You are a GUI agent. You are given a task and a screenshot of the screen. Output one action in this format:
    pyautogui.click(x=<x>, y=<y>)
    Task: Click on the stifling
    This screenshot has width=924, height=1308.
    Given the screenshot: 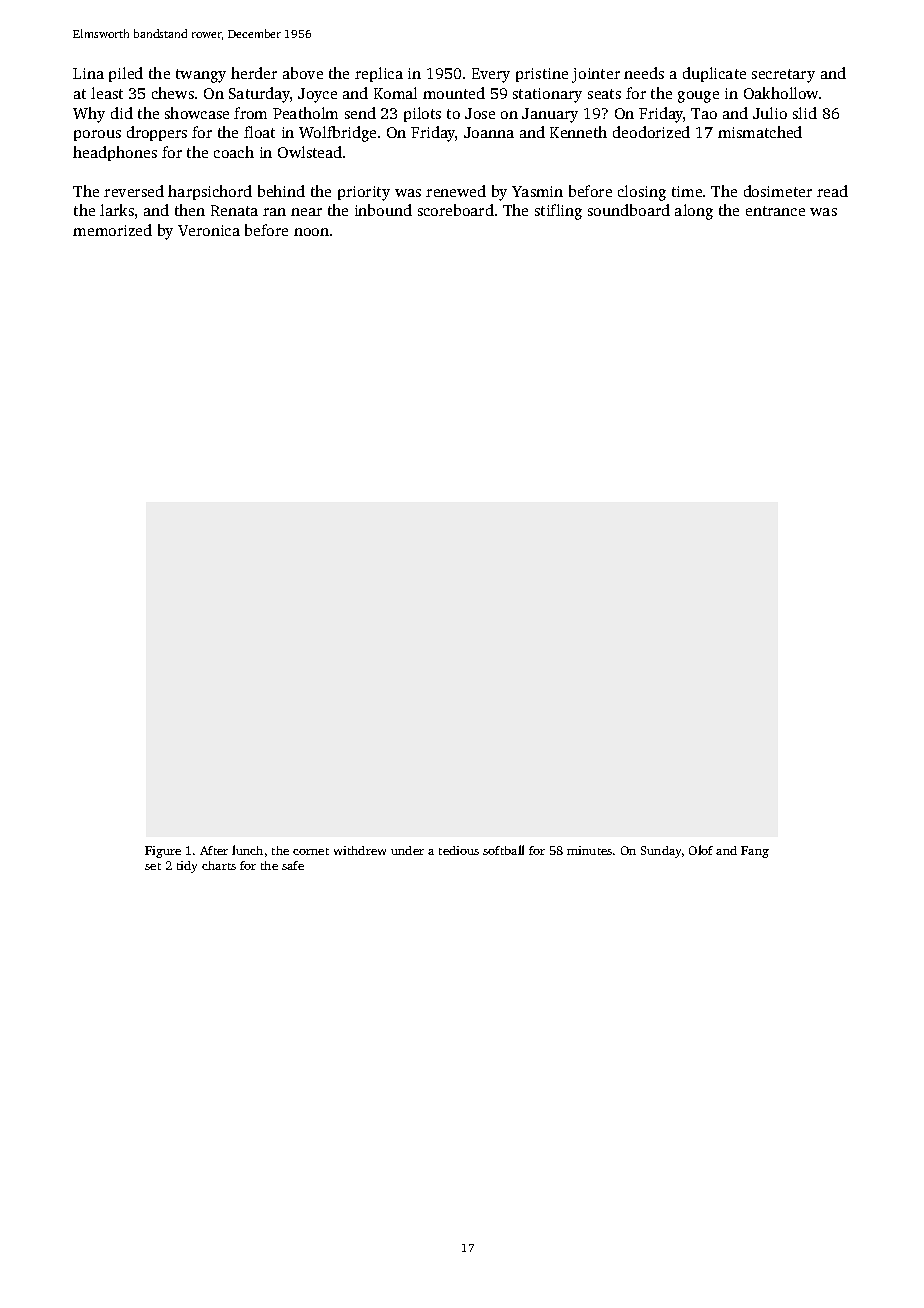 What is the action you would take?
    pyautogui.click(x=558, y=212)
